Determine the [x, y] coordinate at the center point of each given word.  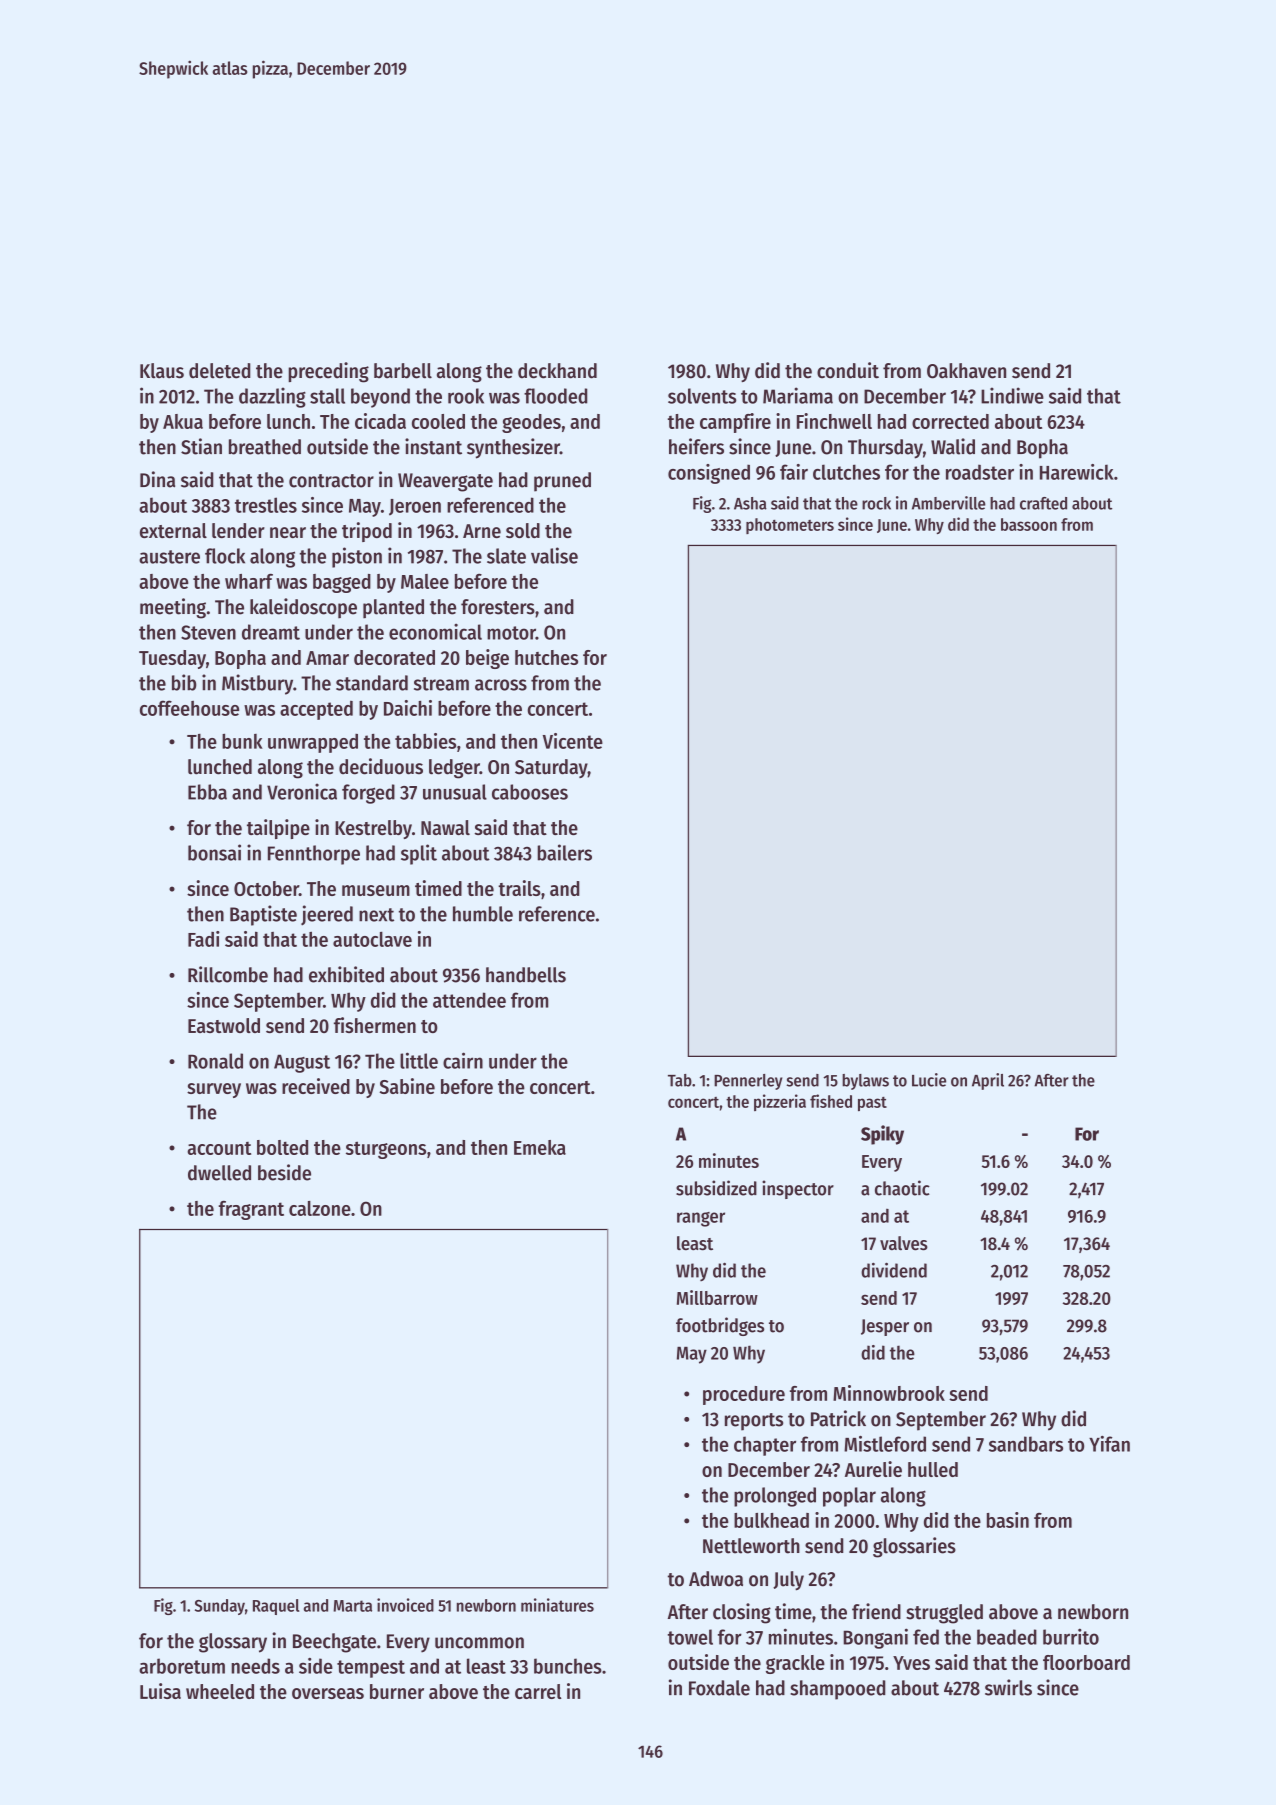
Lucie [929, 1080]
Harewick [1077, 472]
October [266, 888]
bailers [564, 852]
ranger [701, 1219]
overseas [328, 1693]
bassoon [1029, 524]
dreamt [271, 632]
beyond [380, 398]
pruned [562, 482]
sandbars [1026, 1444]
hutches [546, 657]
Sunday [220, 1607]
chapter [765, 1446]
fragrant [251, 1210]
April [988, 1081]
